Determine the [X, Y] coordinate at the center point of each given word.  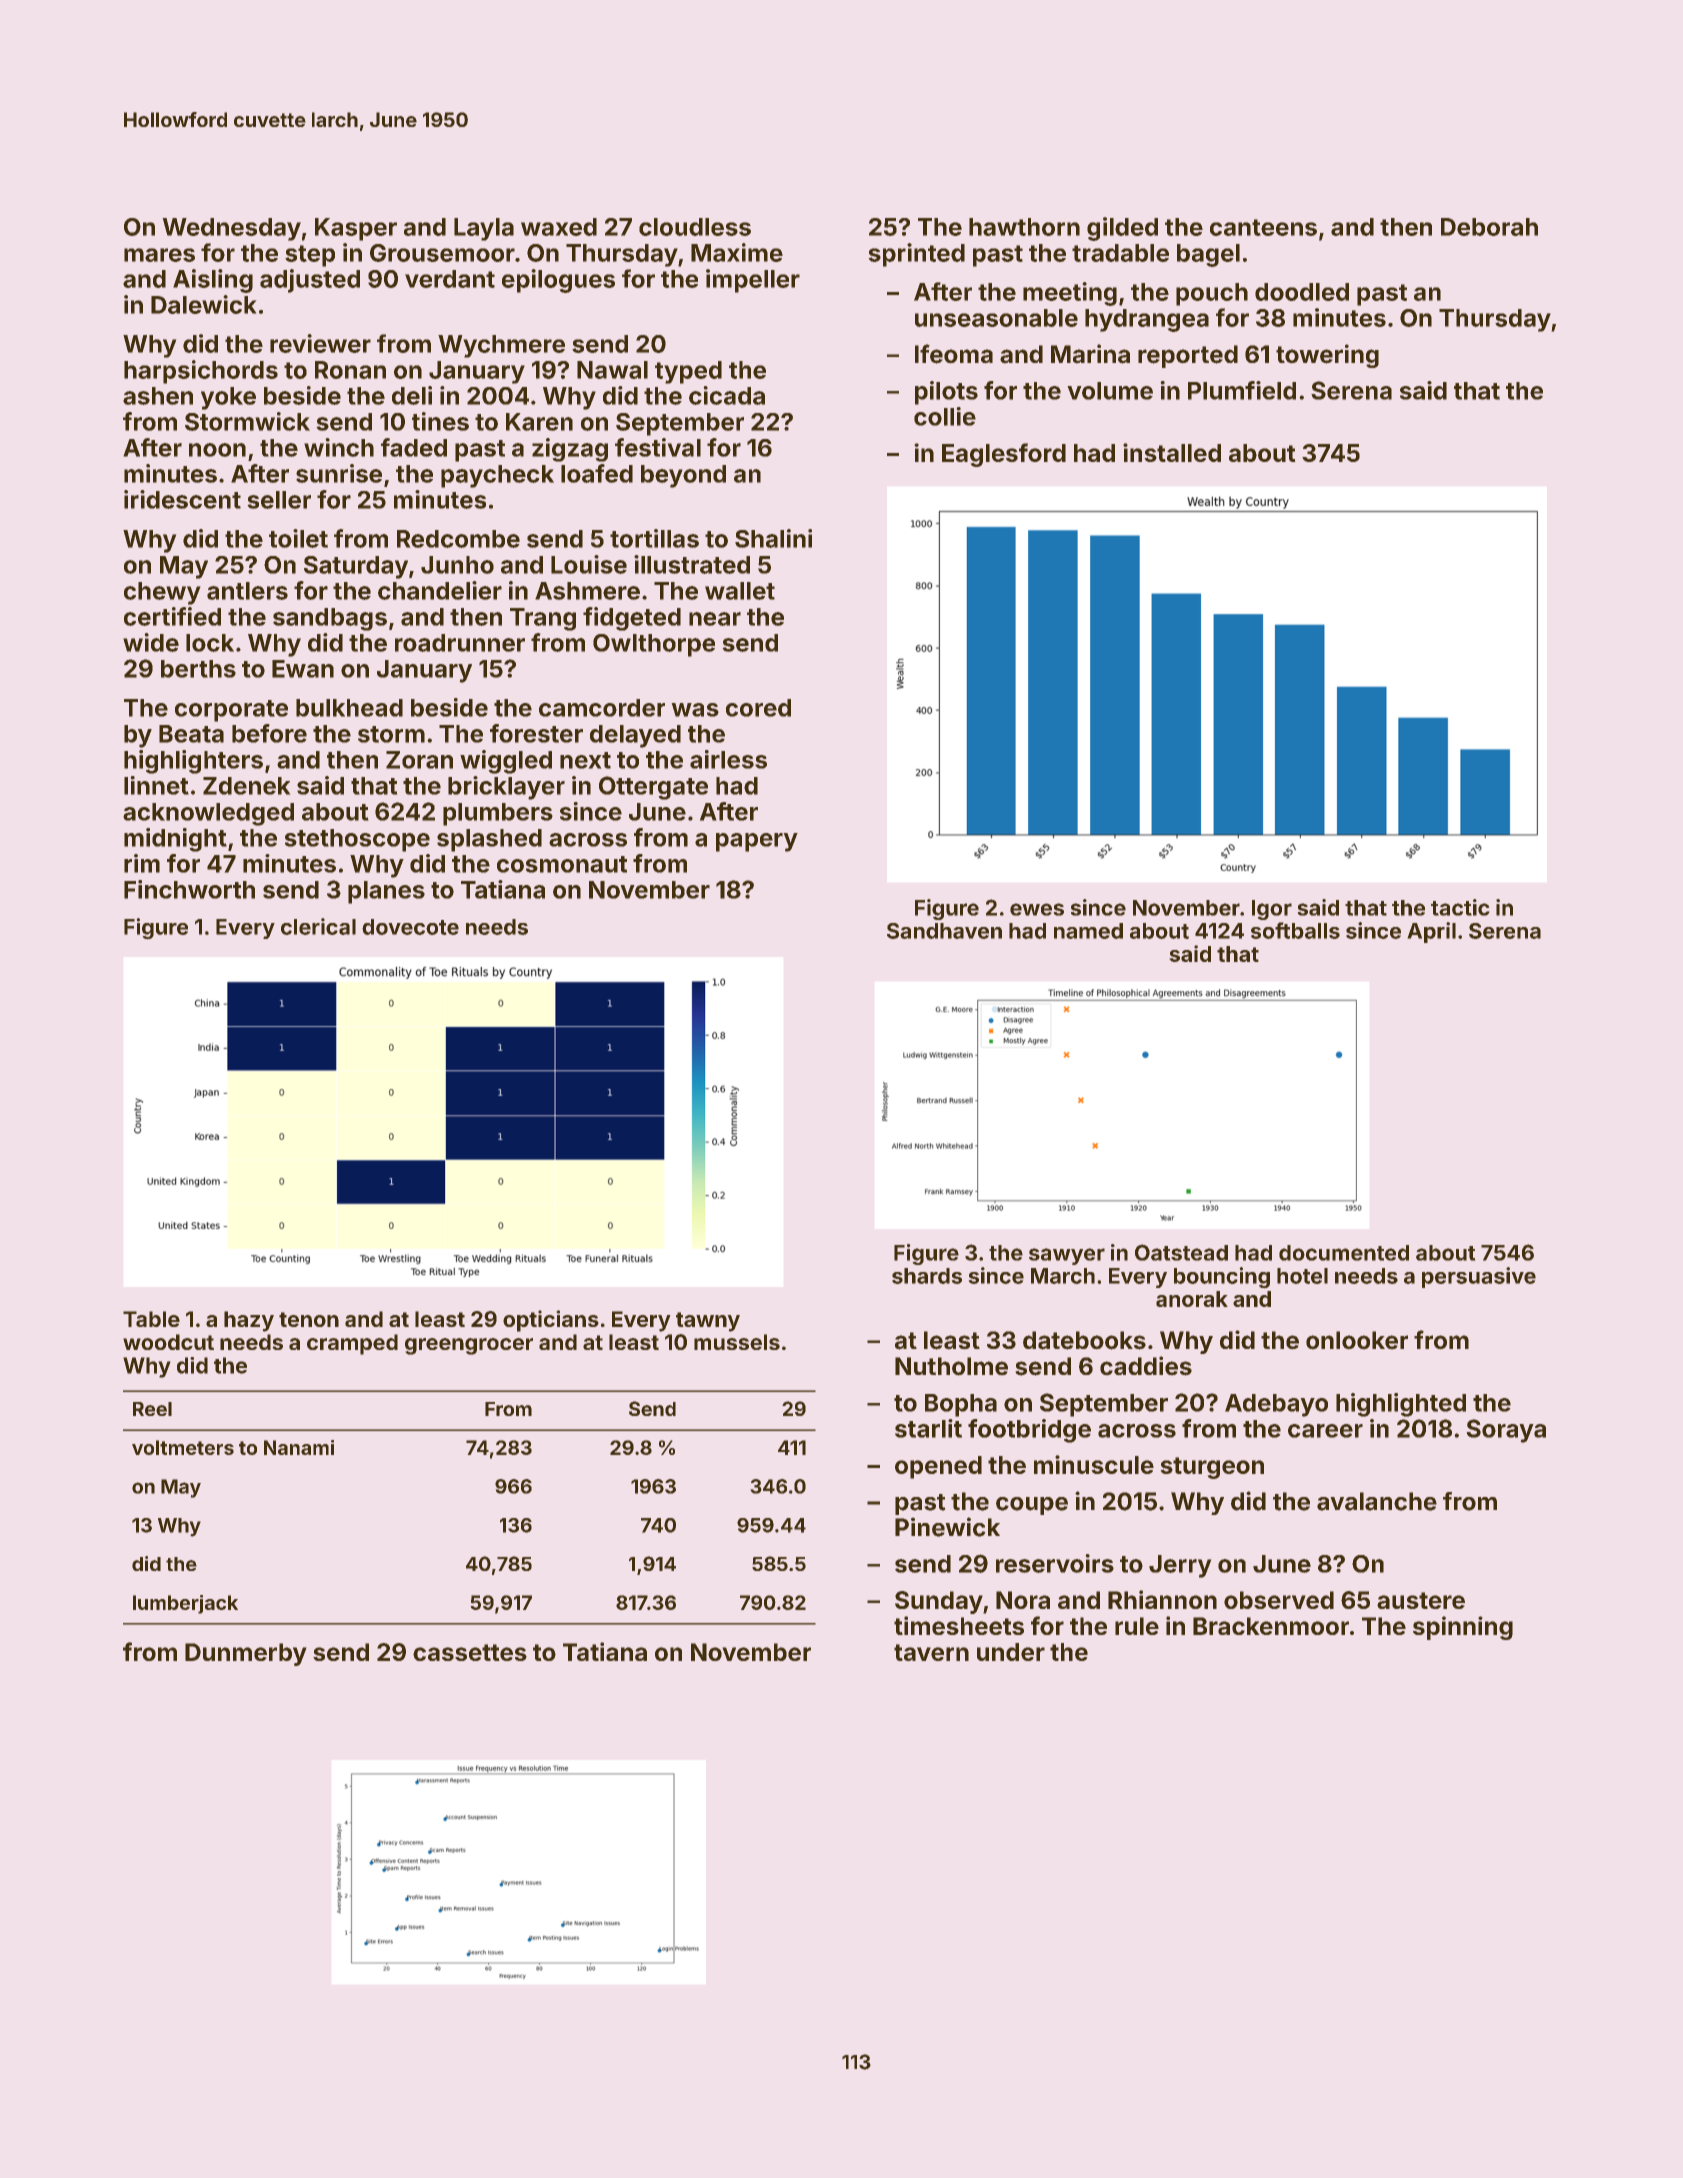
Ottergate [653, 788]
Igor [1272, 910]
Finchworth [189, 889]
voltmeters [183, 1447]
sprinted [917, 255]
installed [1172, 452]
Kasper [356, 229]
